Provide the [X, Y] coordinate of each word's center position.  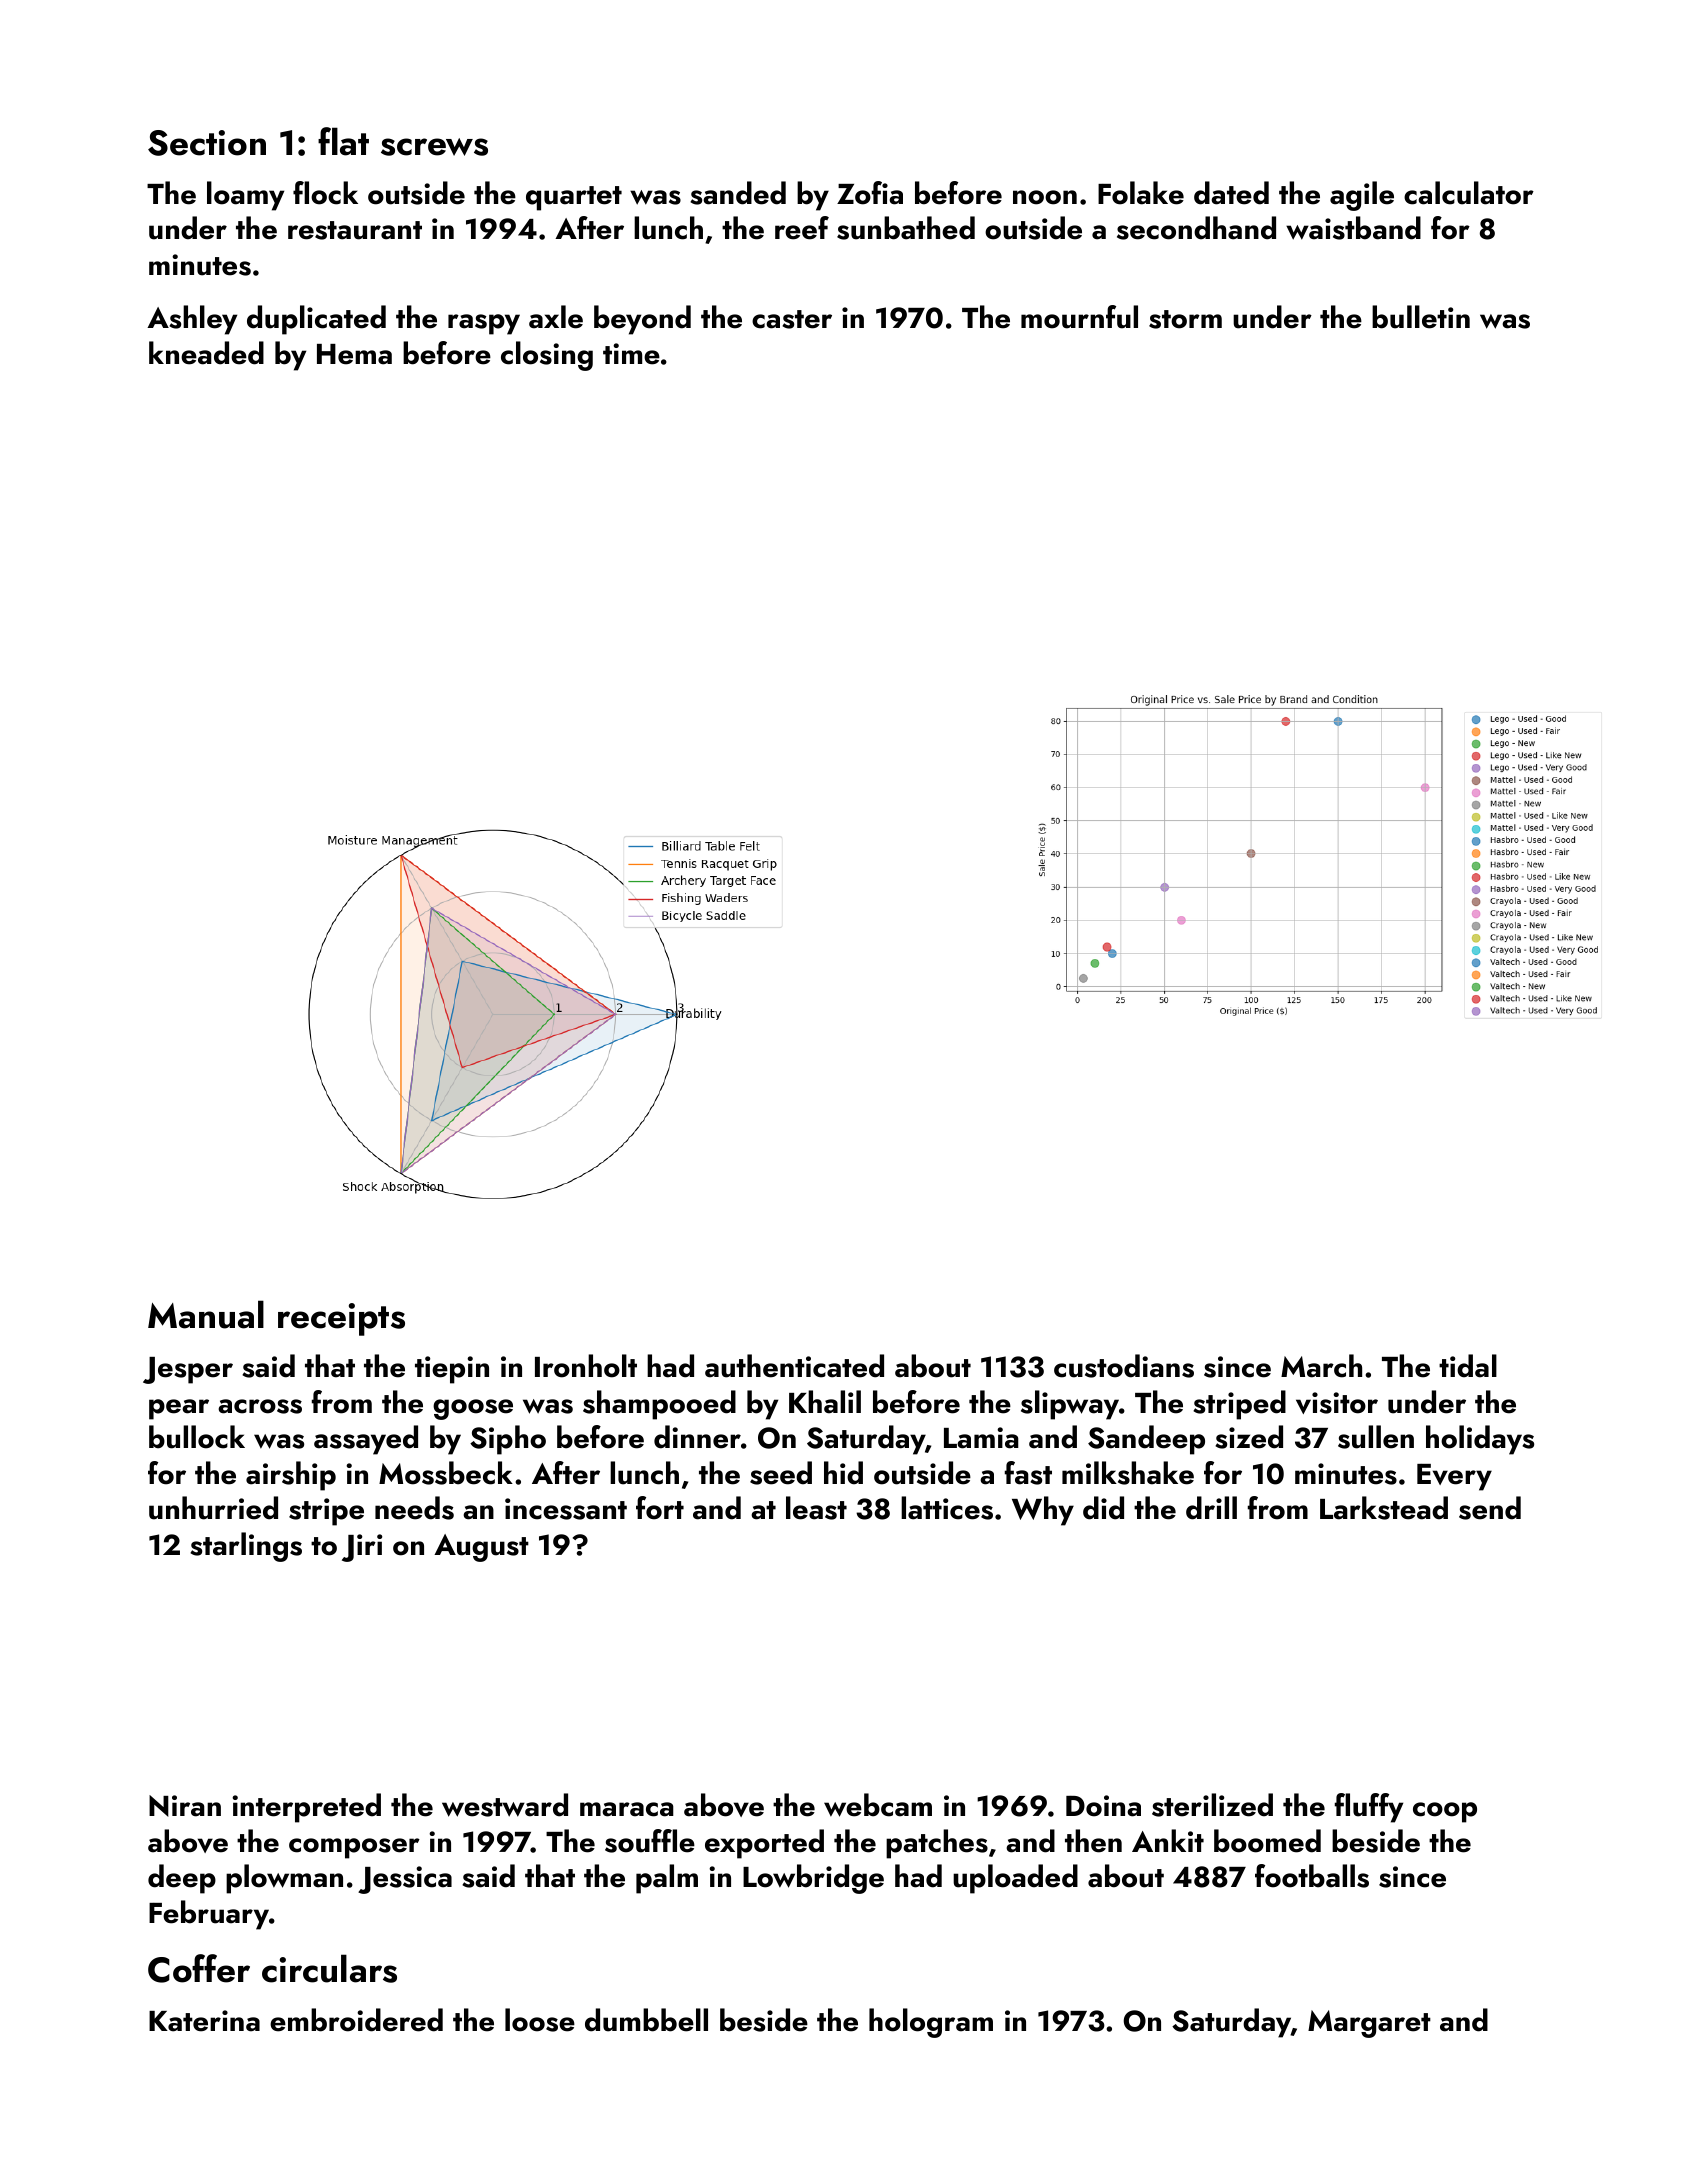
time [631, 354]
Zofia [870, 193]
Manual [206, 1314]
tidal [1468, 1366]
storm [1185, 319]
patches [937, 1844]
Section [207, 143]
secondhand [1196, 228]
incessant [566, 1509]
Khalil [825, 1402]
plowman [284, 1879]
